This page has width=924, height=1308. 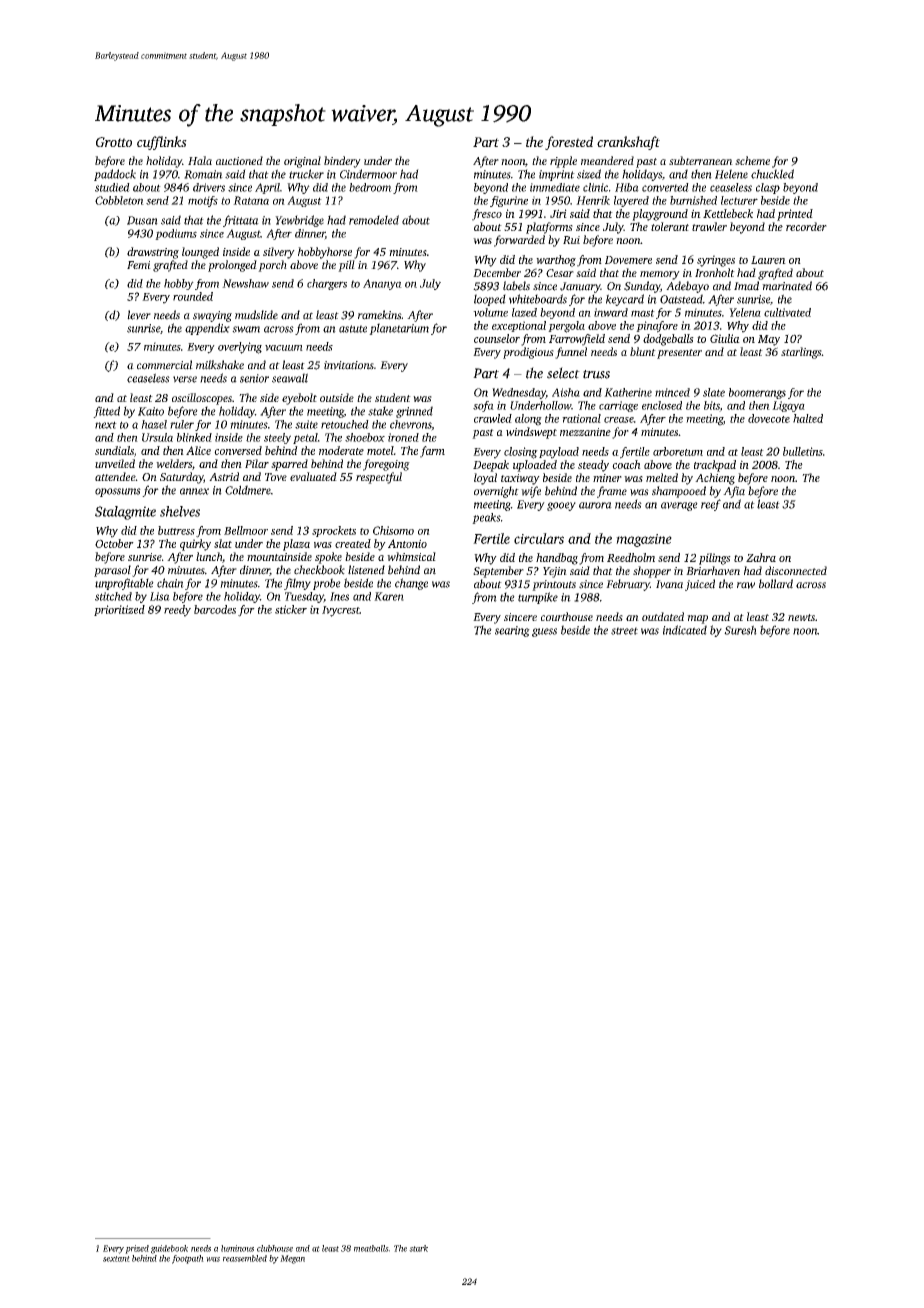 I want to click on unveiled, so click(x=115, y=463).
